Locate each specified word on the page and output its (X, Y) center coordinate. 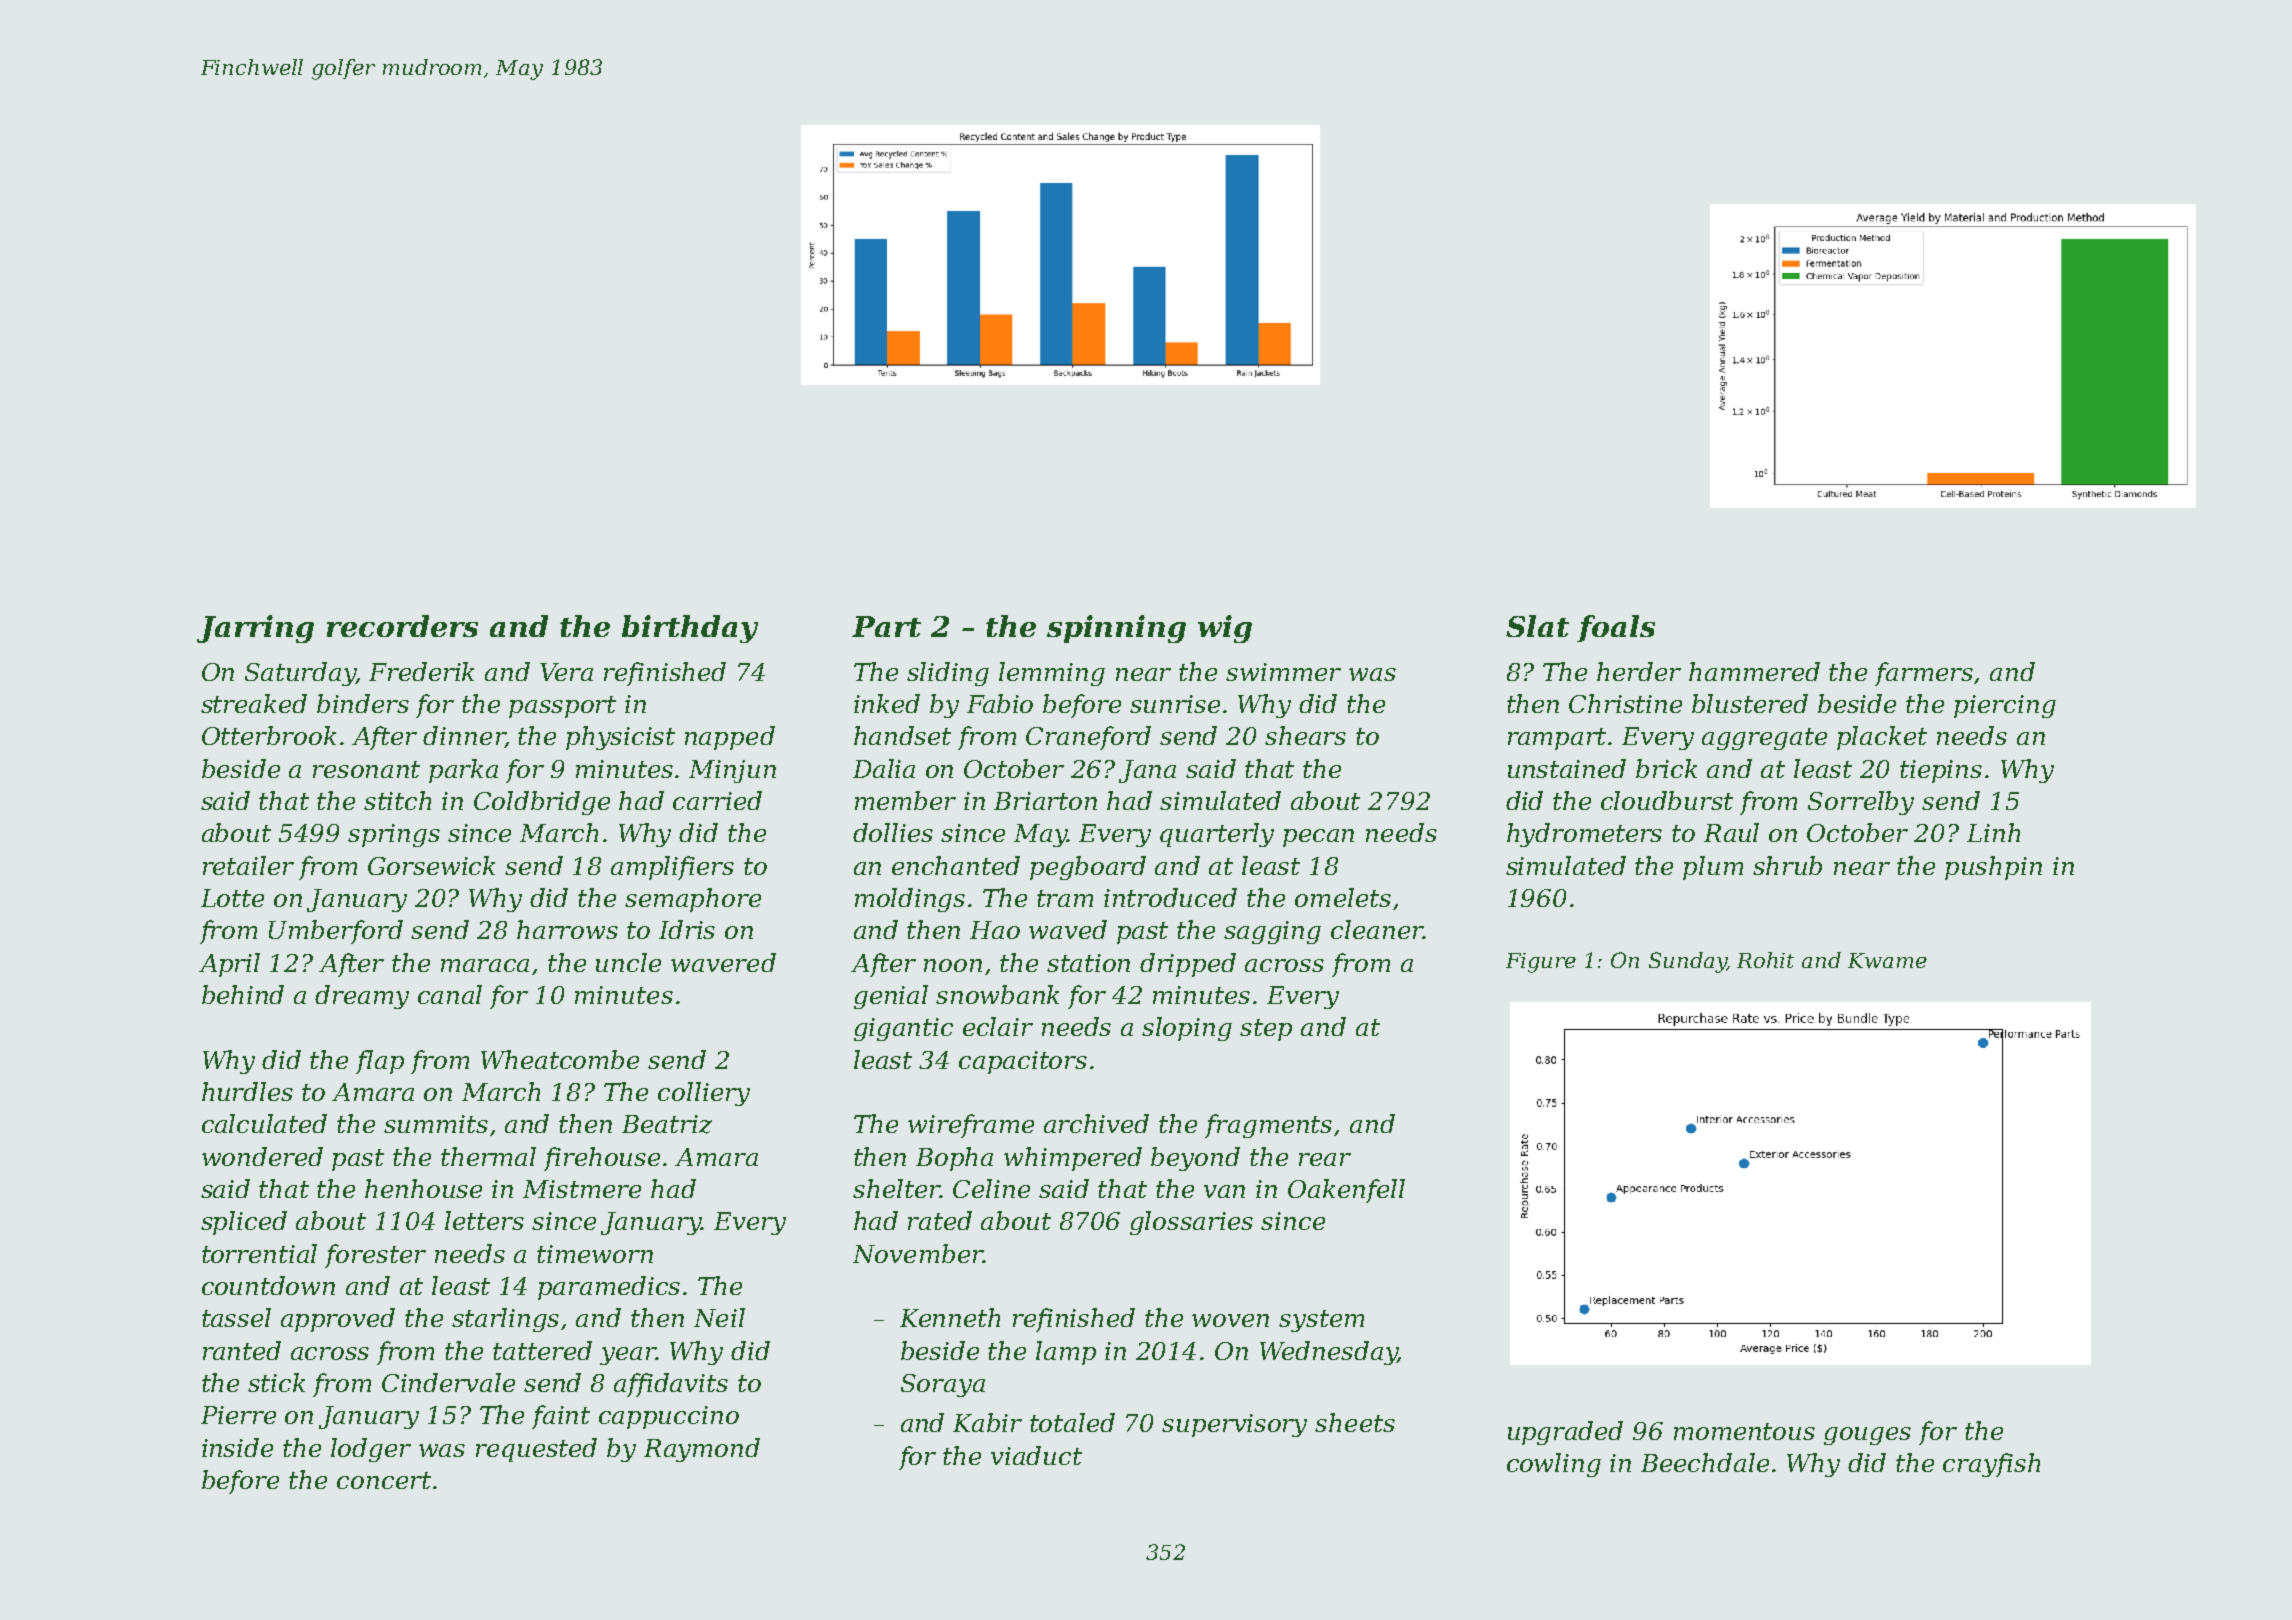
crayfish (1991, 1465)
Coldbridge (542, 803)
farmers (1924, 674)
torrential (259, 1253)
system (1321, 1321)
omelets (1343, 897)
